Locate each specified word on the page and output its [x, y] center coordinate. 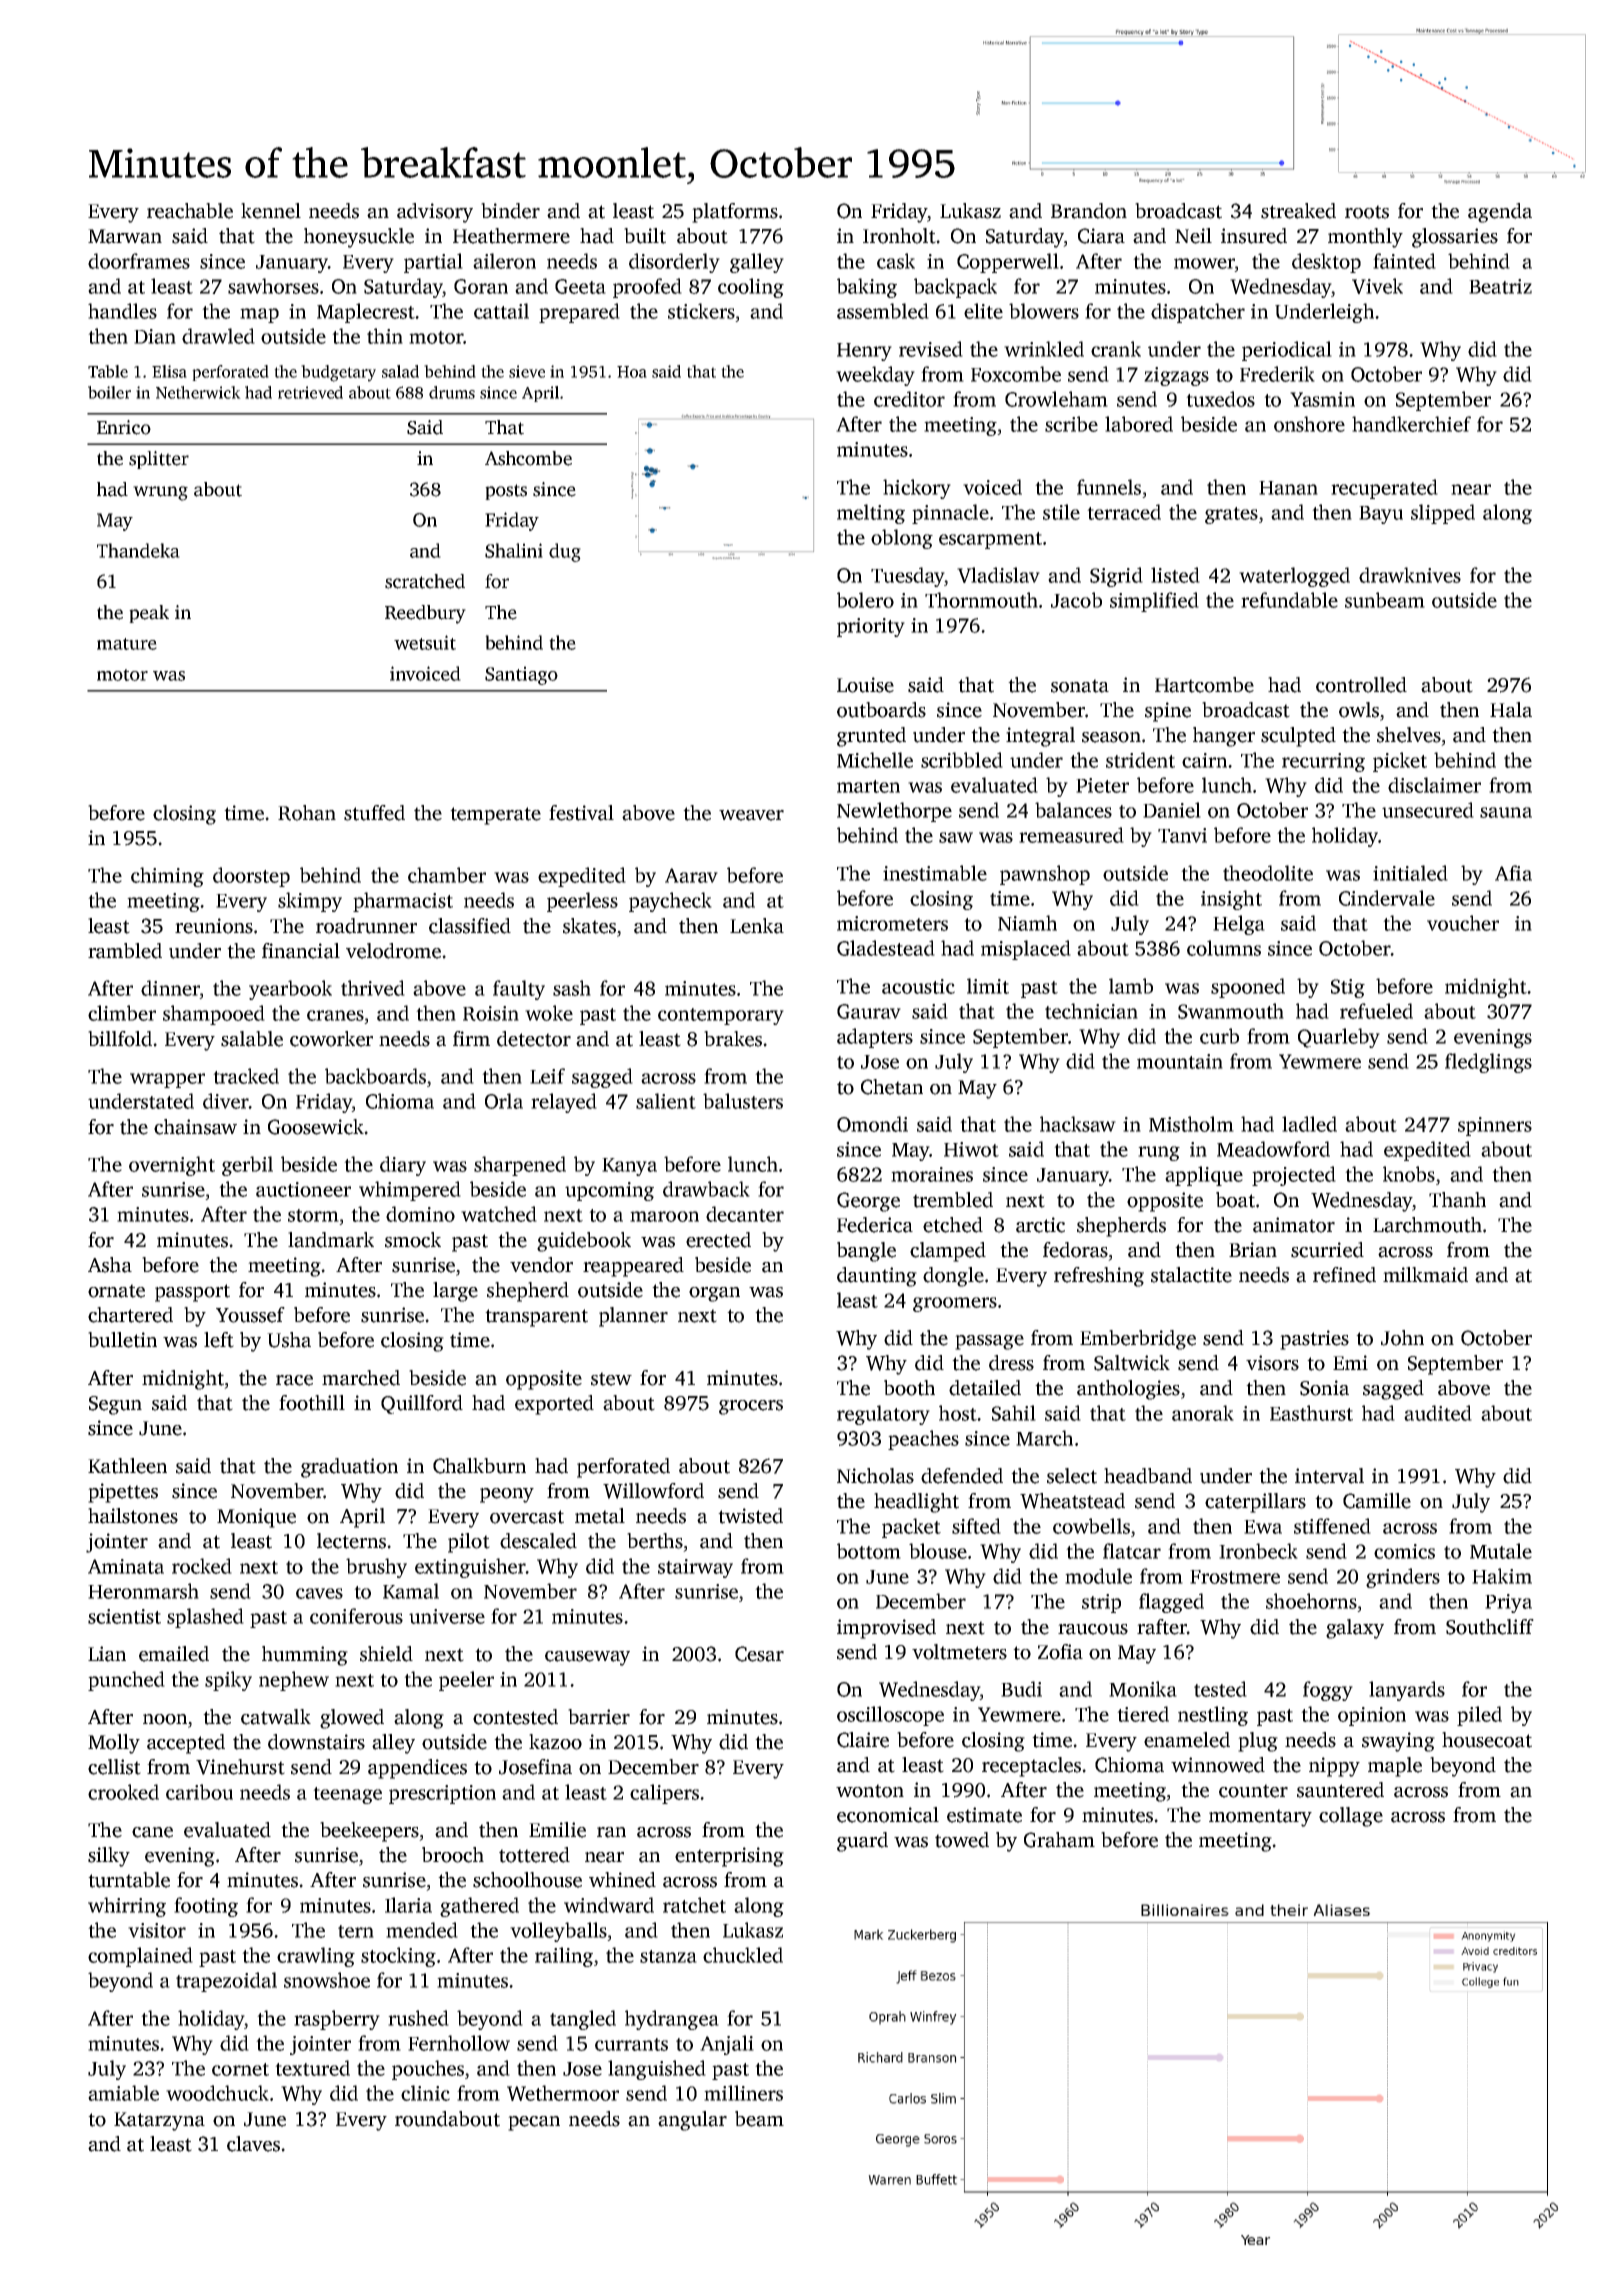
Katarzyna [159, 2121]
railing [564, 1957]
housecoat [1487, 1740]
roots [1367, 212]
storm [313, 1215]
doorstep [251, 877]
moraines [932, 1174]
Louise [865, 685]
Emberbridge [1138, 1340]
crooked [123, 1792]
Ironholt [899, 236]
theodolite [1268, 873]
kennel [271, 211]
